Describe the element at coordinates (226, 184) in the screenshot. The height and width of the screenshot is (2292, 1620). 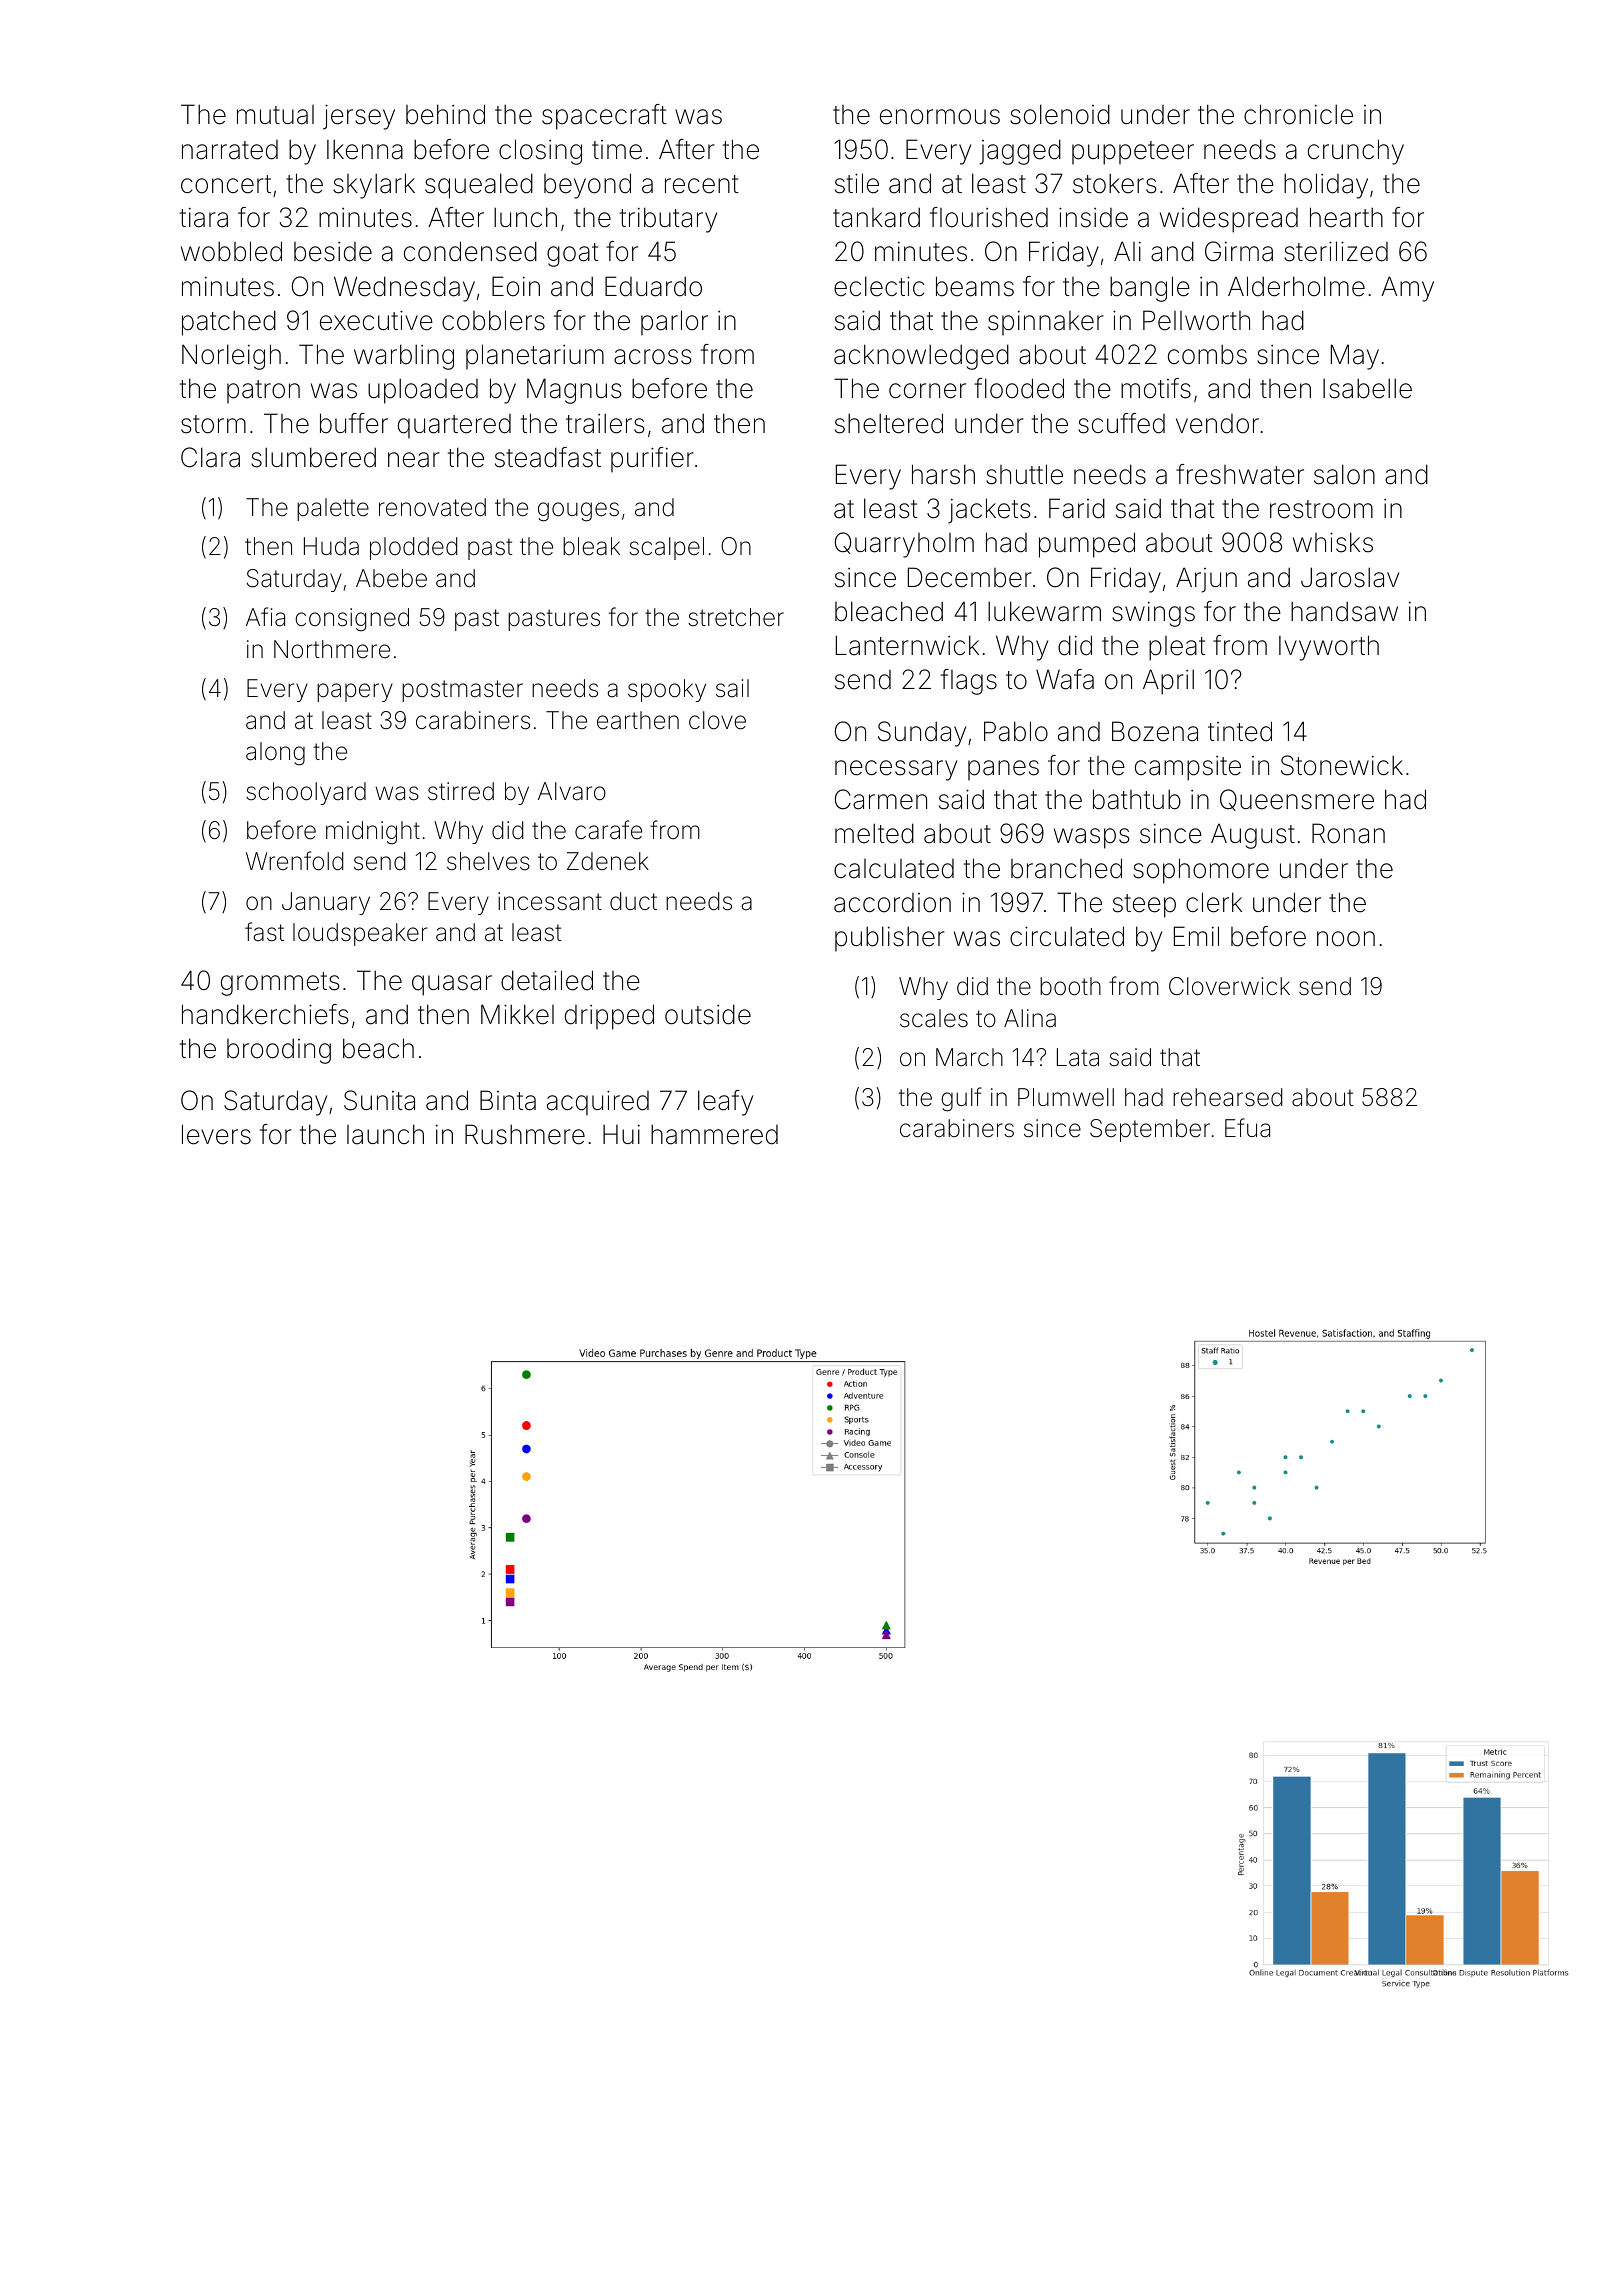
I see `concert` at that location.
